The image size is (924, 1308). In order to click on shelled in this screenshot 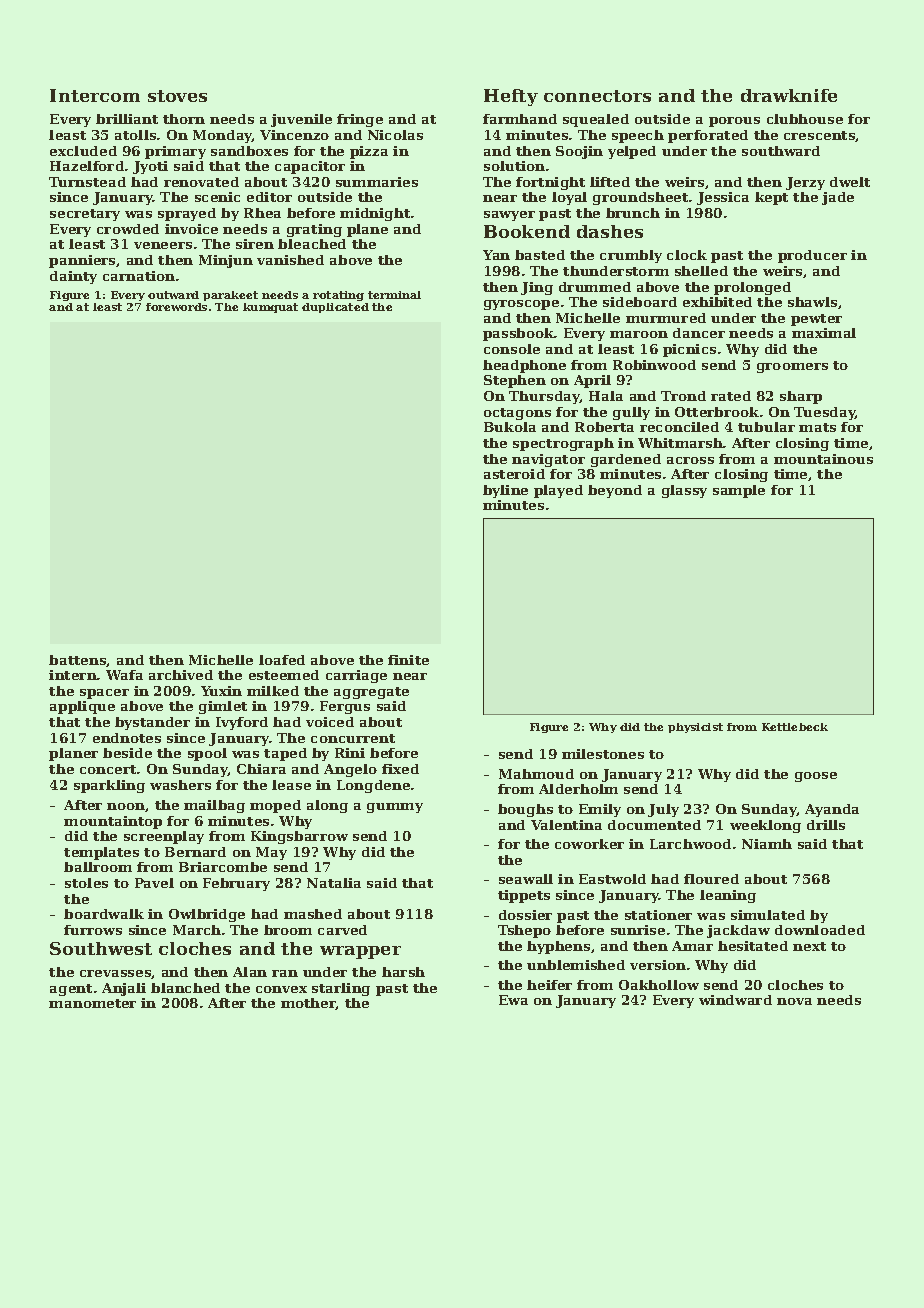, I will do `click(701, 271)`.
